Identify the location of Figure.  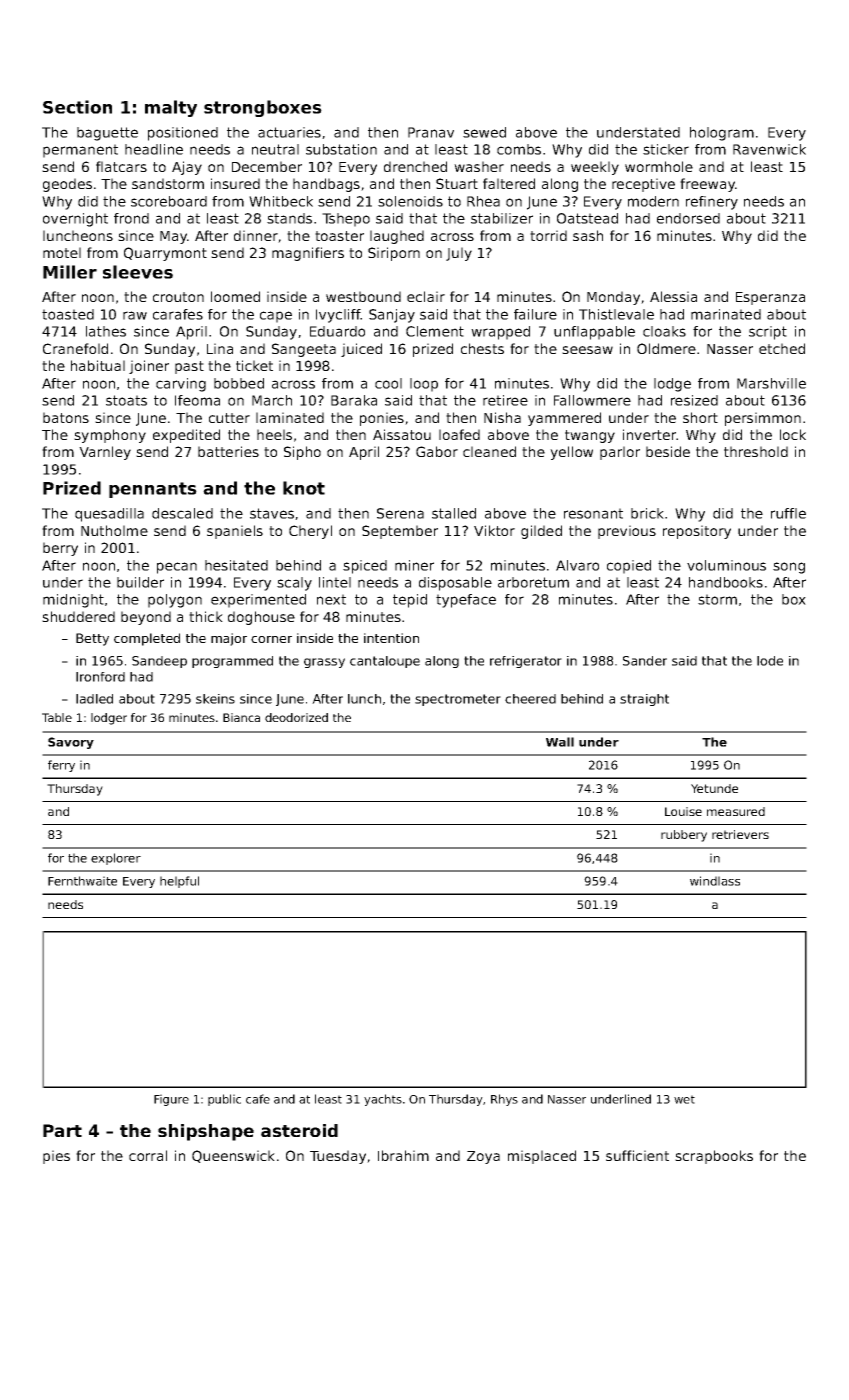
(171, 1100).
